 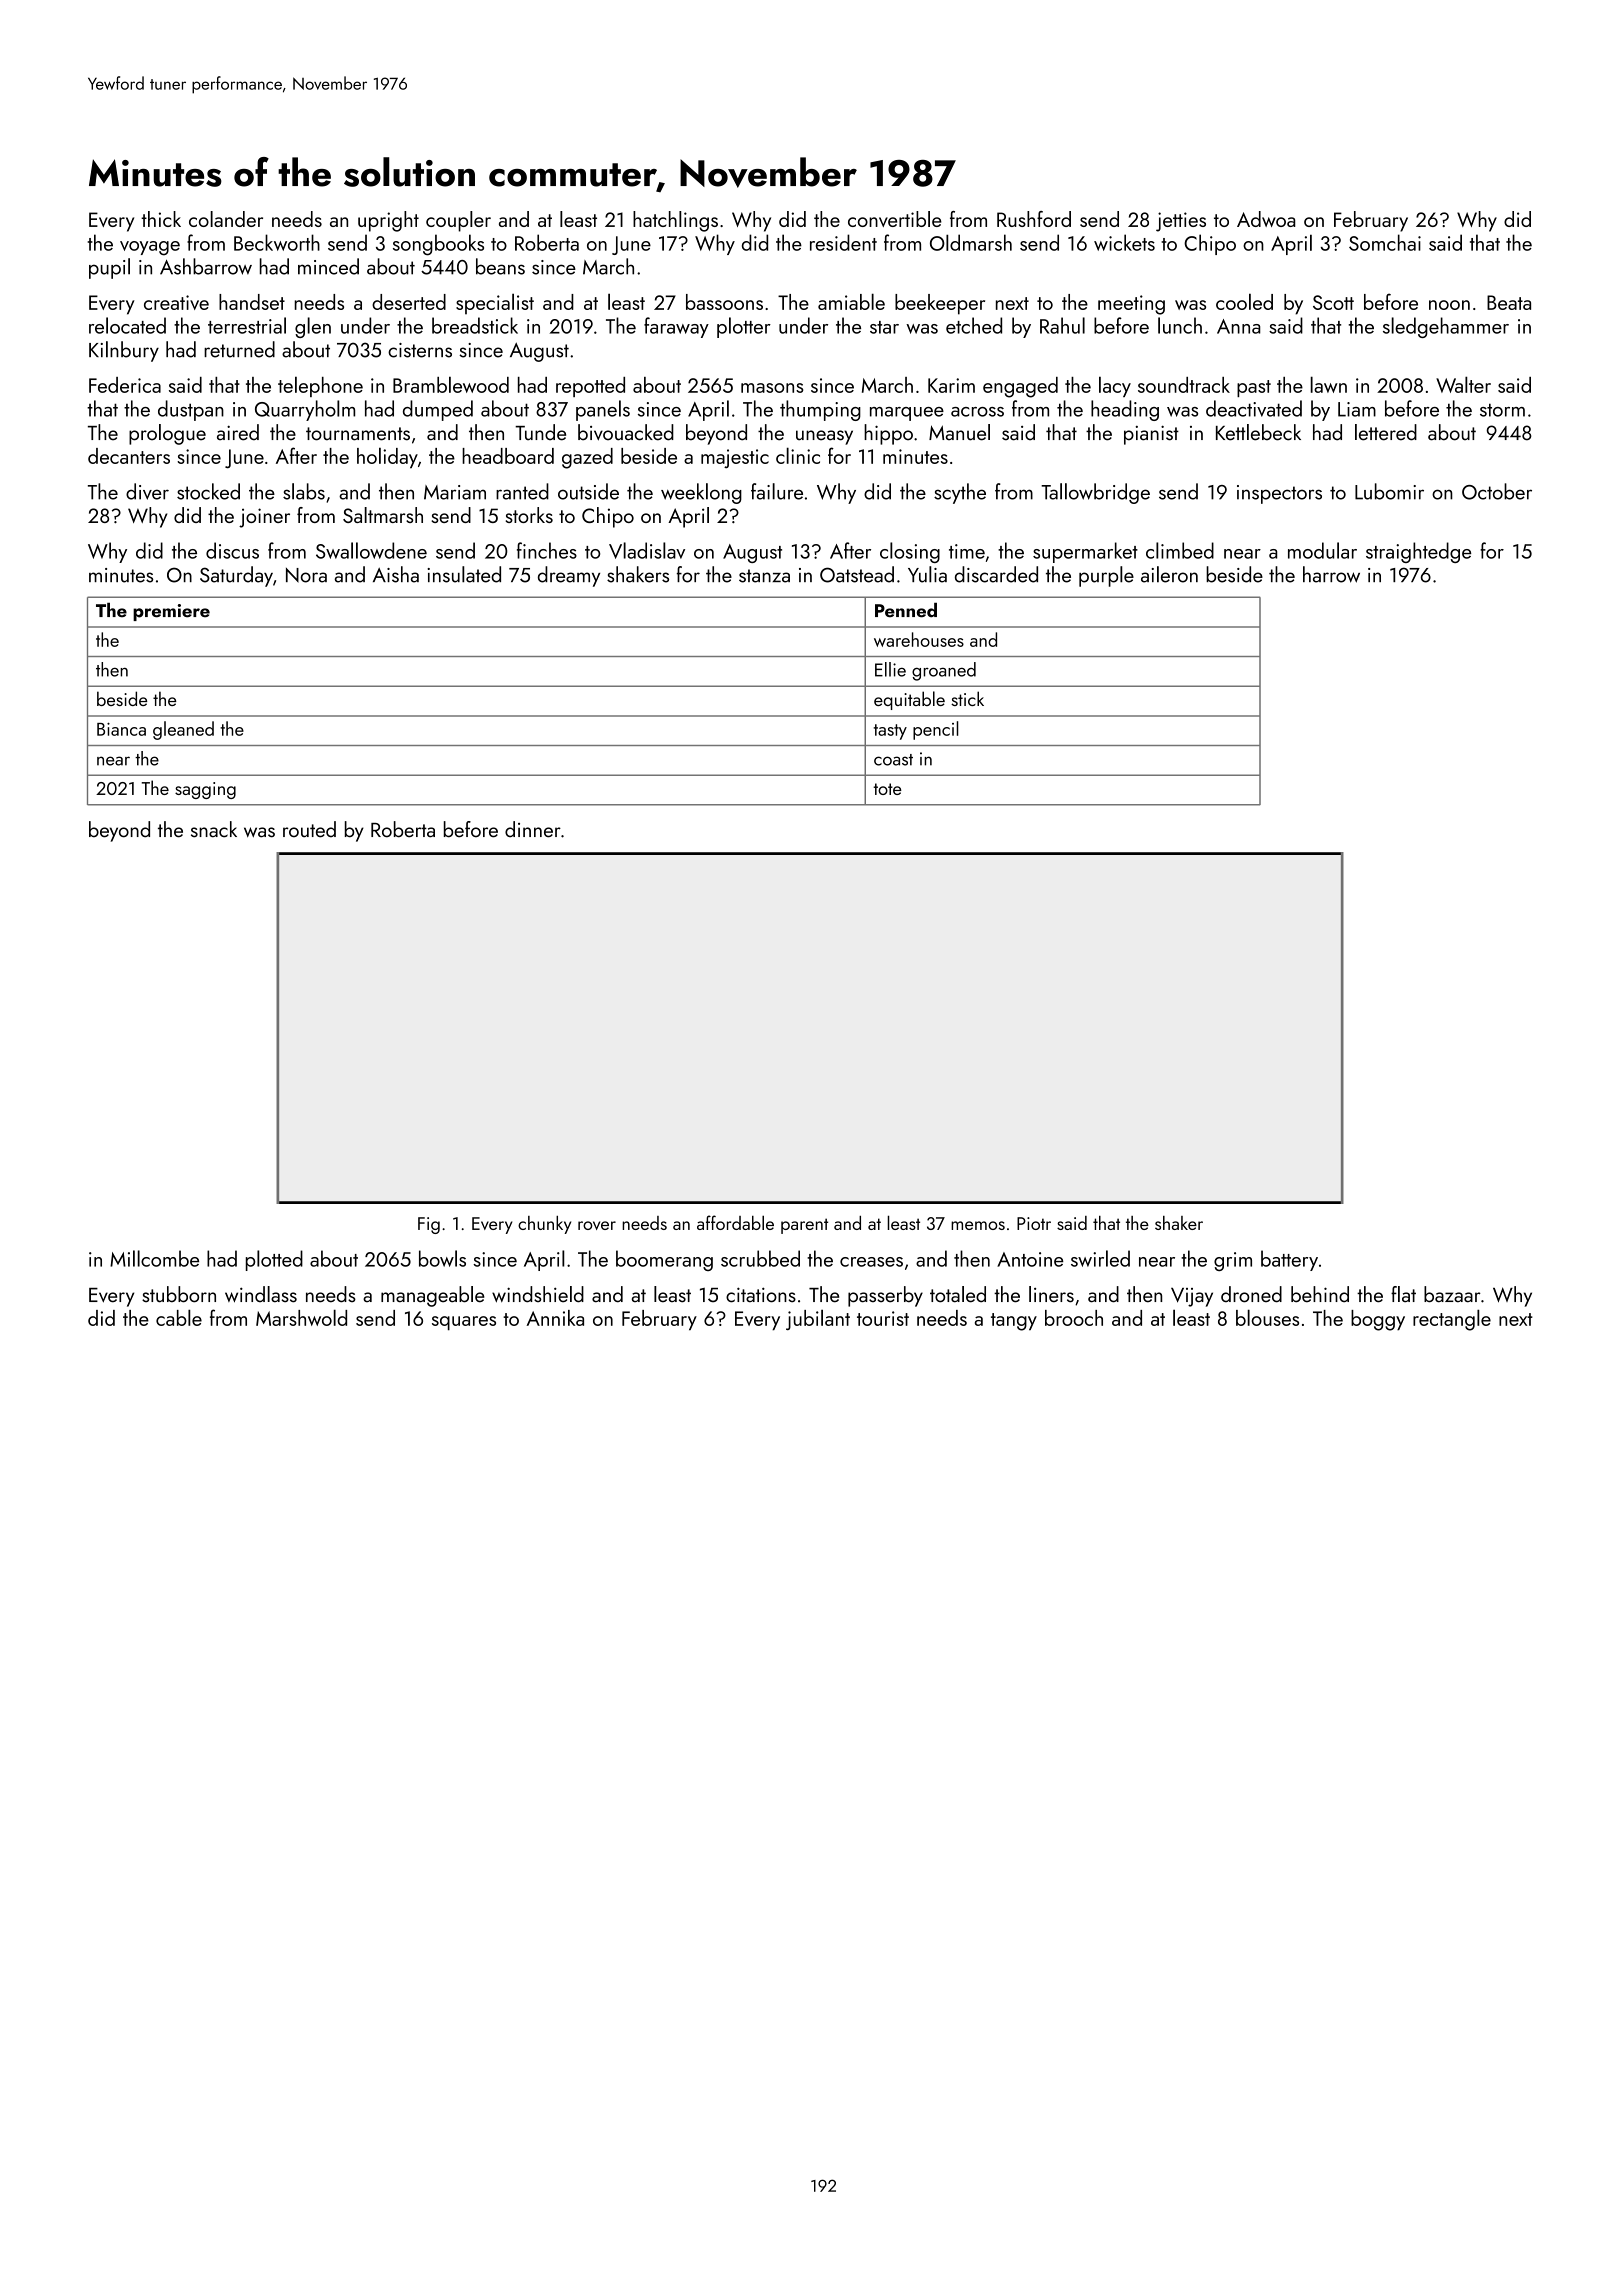 I want to click on snack, so click(x=214, y=829).
